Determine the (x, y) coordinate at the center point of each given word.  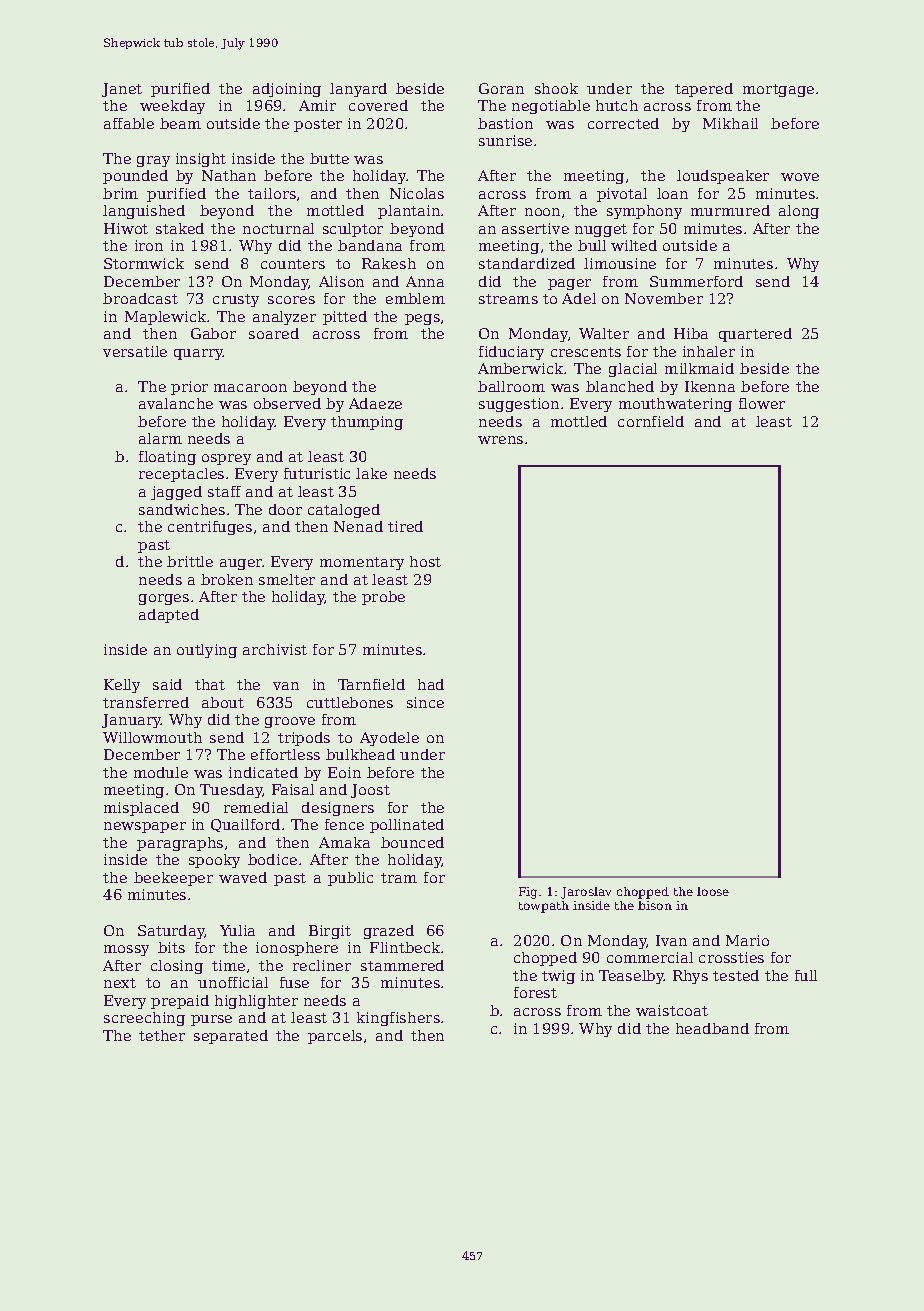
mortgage (778, 90)
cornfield (651, 421)
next (120, 983)
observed (287, 403)
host (425, 561)
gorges (164, 599)
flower (762, 403)
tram (399, 878)
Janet (122, 90)
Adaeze (375, 403)
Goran (501, 88)
